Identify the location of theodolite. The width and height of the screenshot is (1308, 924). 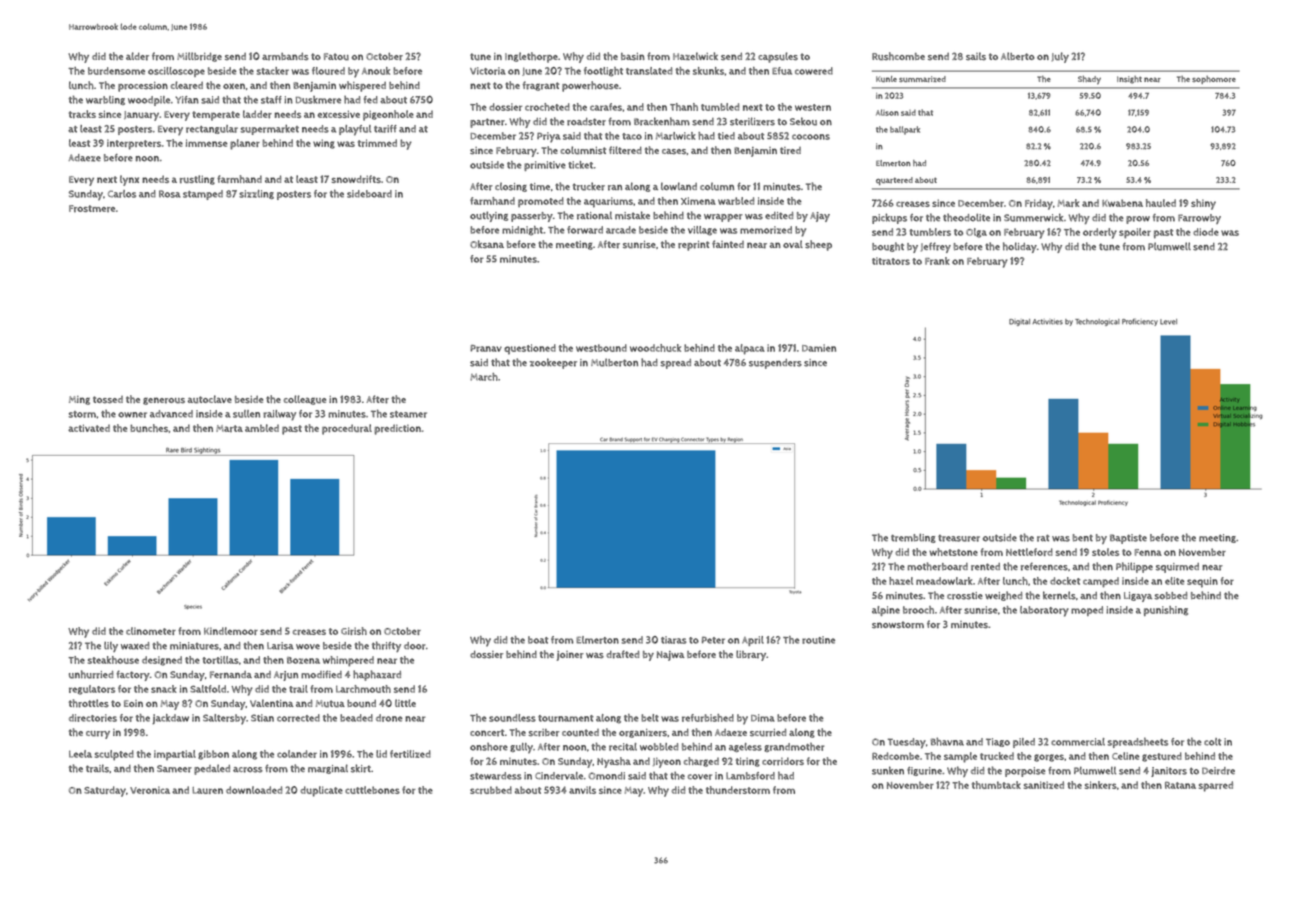
(966, 217).
